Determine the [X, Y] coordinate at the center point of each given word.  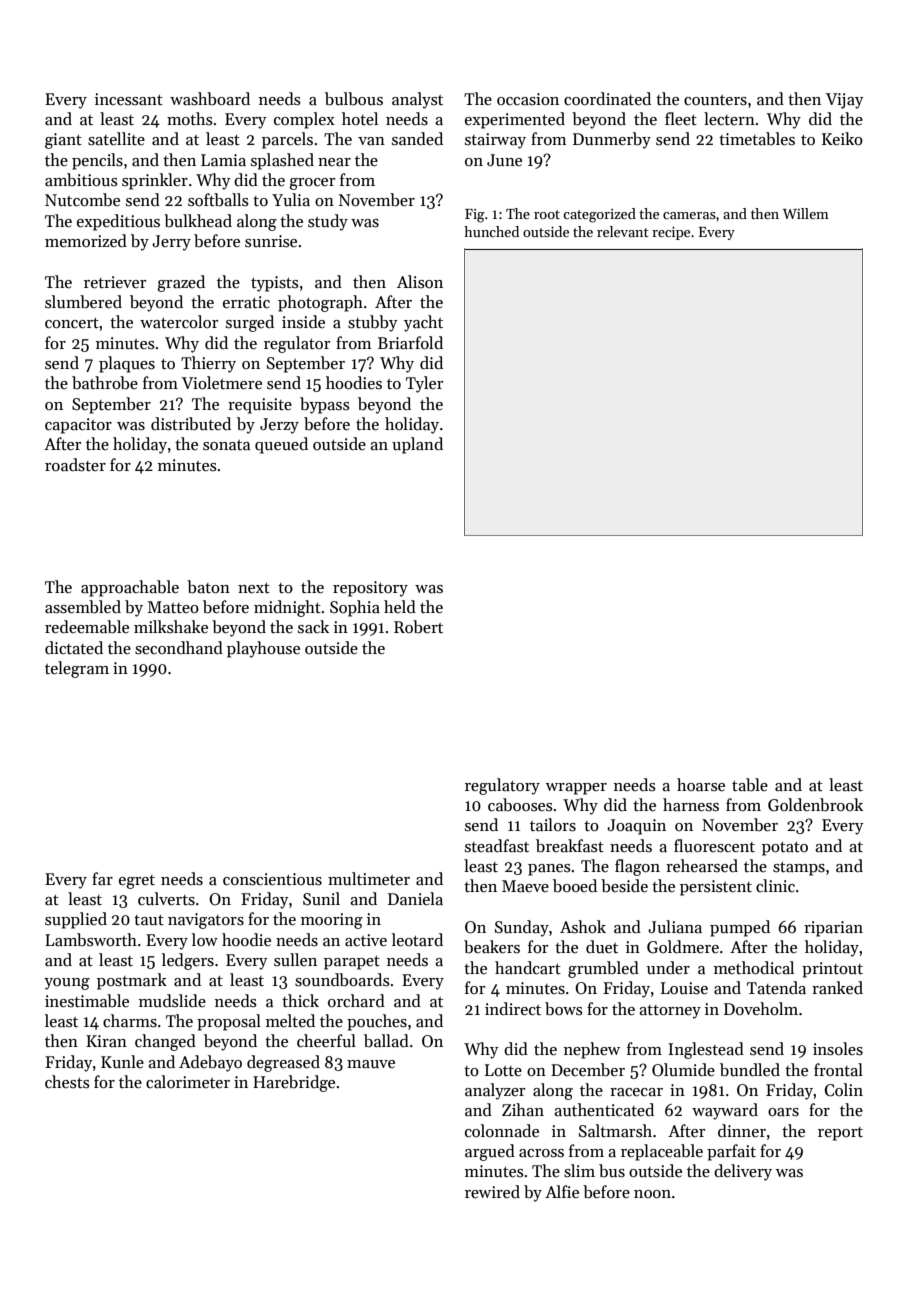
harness [691, 805]
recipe [671, 233]
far [102, 878]
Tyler [424, 384]
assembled [83, 607]
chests [67, 1082]
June [504, 160]
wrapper [576, 789]
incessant [129, 99]
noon [652, 1194]
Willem [806, 213]
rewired [492, 1192]
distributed [191, 424]
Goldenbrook [815, 805]
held [400, 607]
